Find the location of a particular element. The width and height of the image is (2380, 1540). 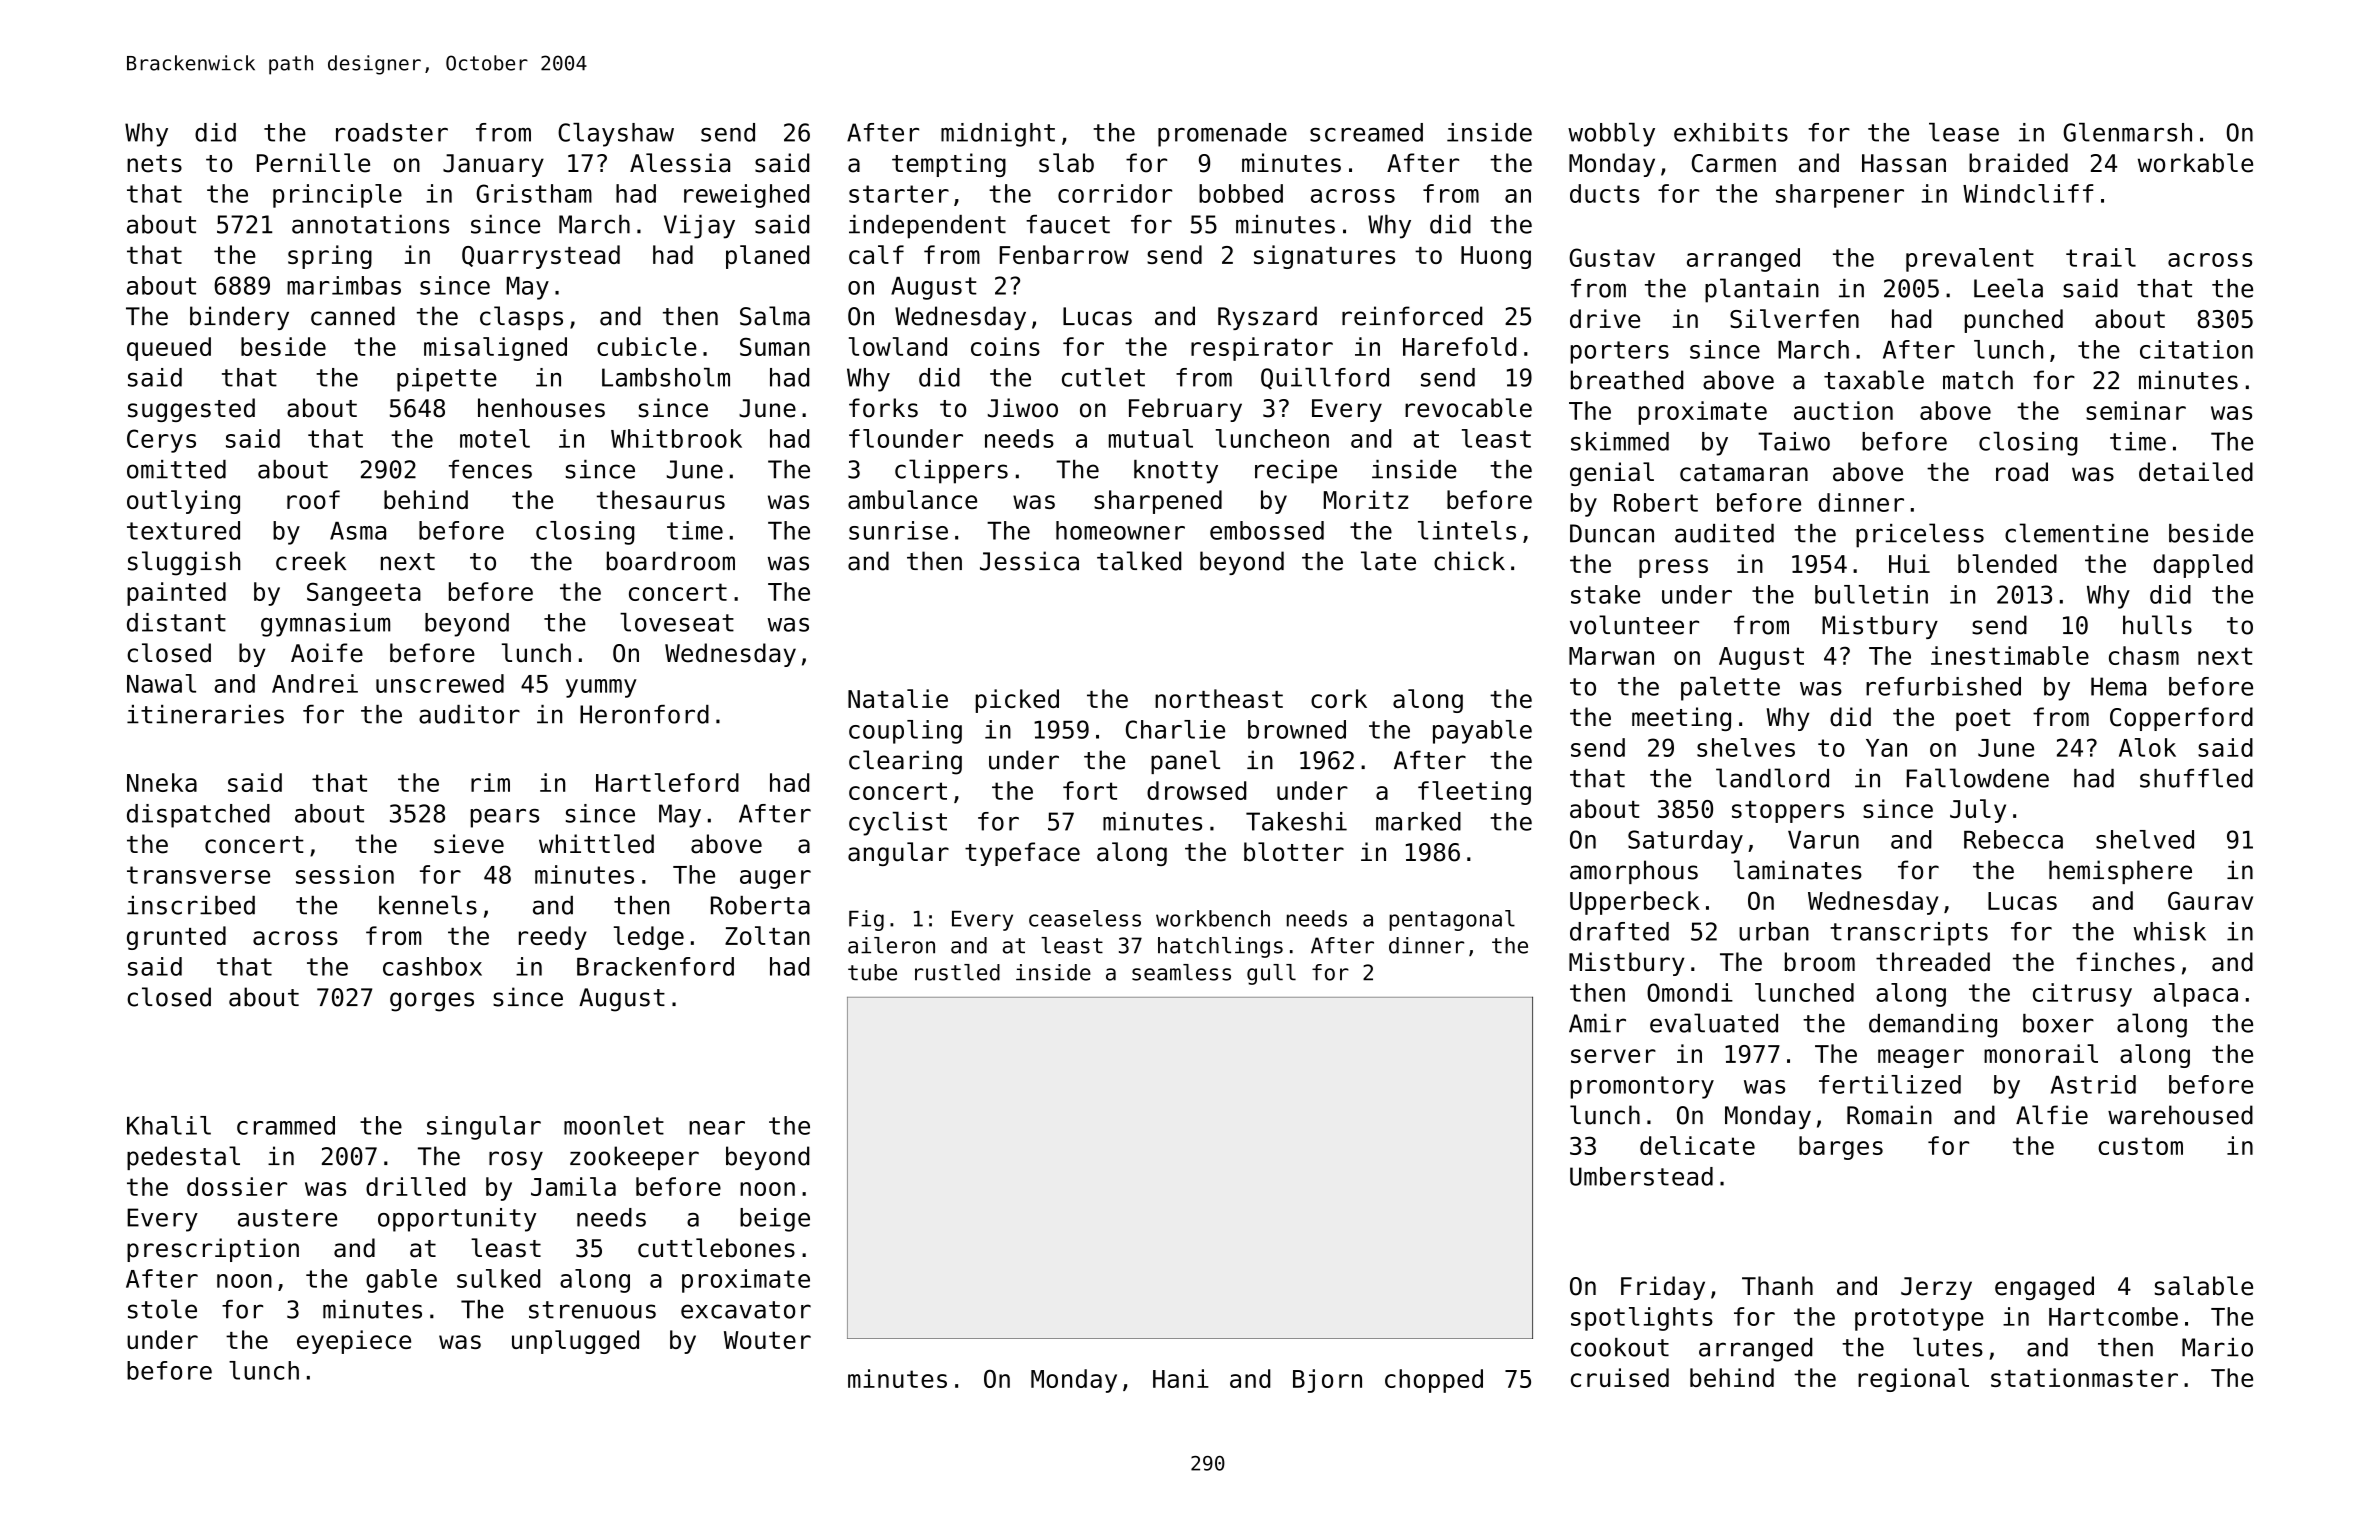

clasps is located at coordinates (521, 318).
